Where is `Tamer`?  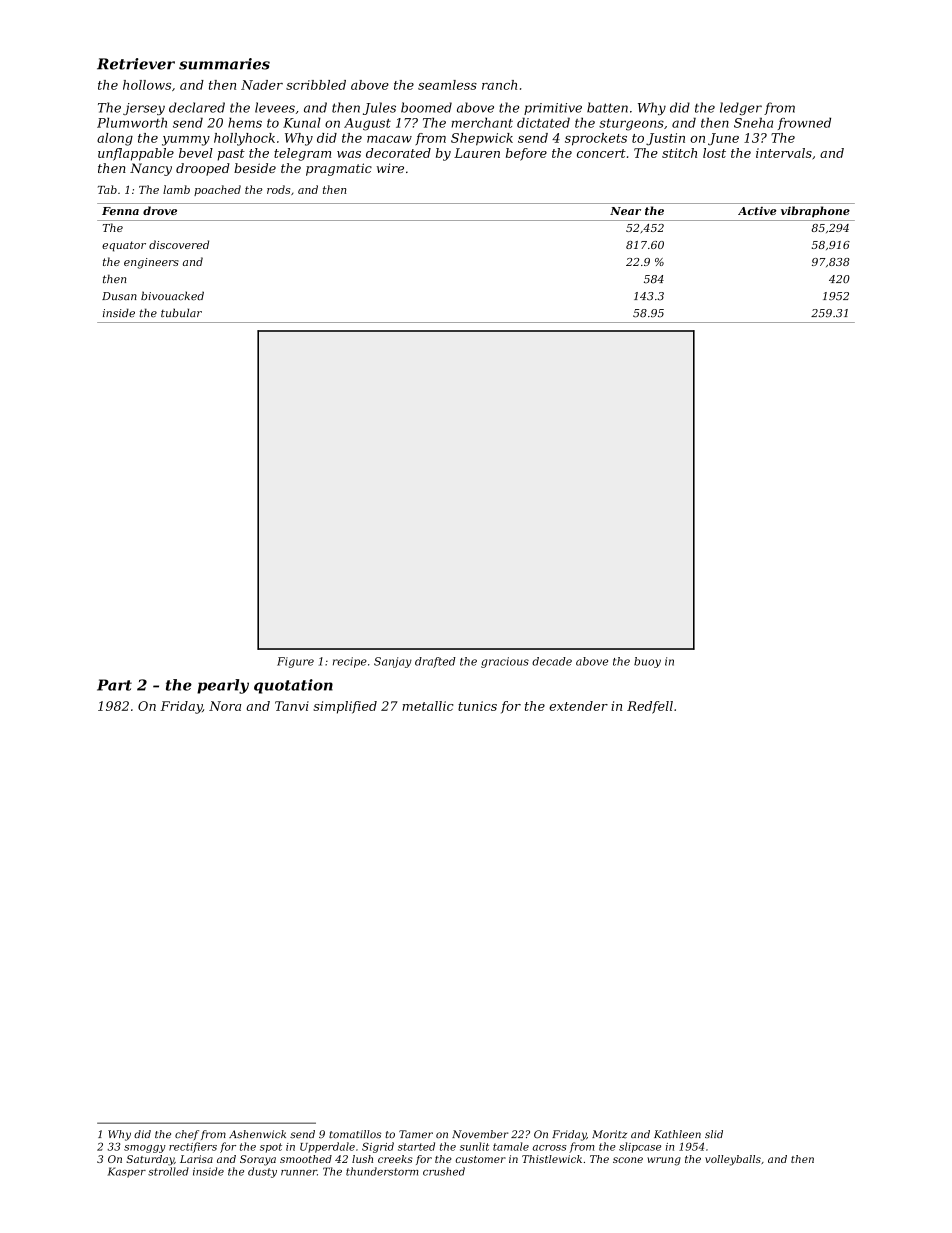
Tamer is located at coordinates (416, 1134).
